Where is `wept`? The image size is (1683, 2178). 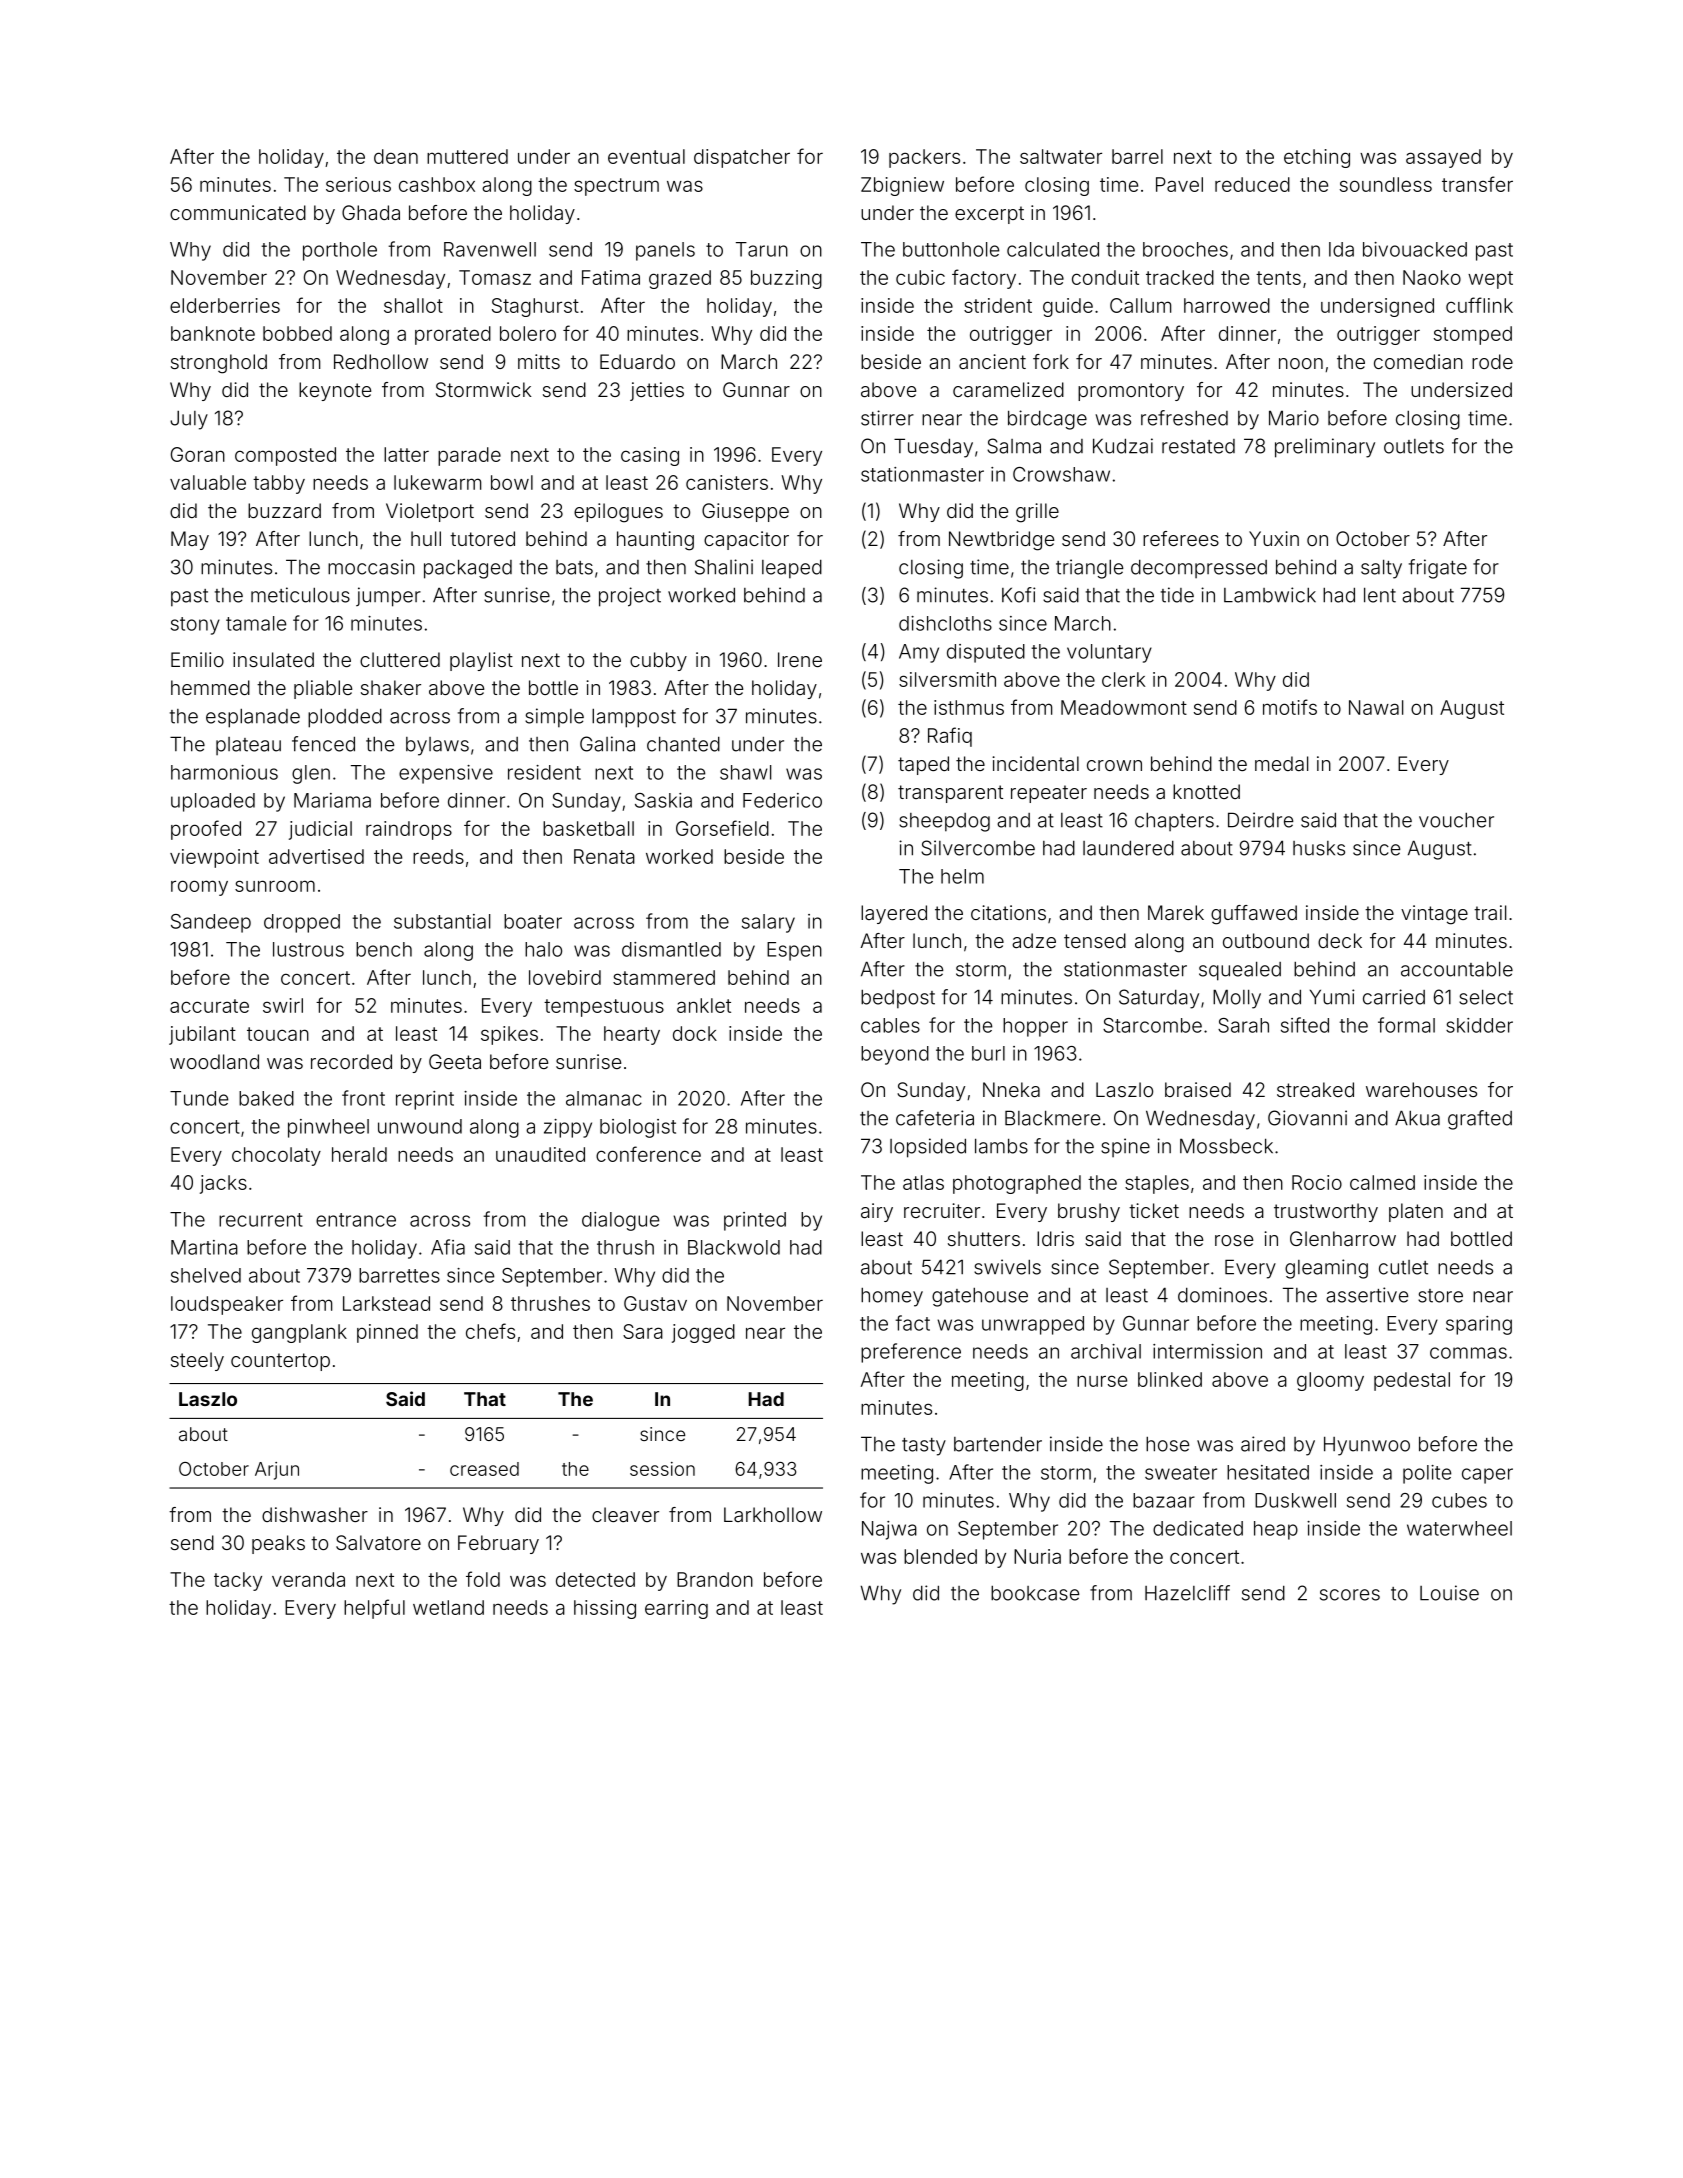 wept is located at coordinates (1490, 280).
